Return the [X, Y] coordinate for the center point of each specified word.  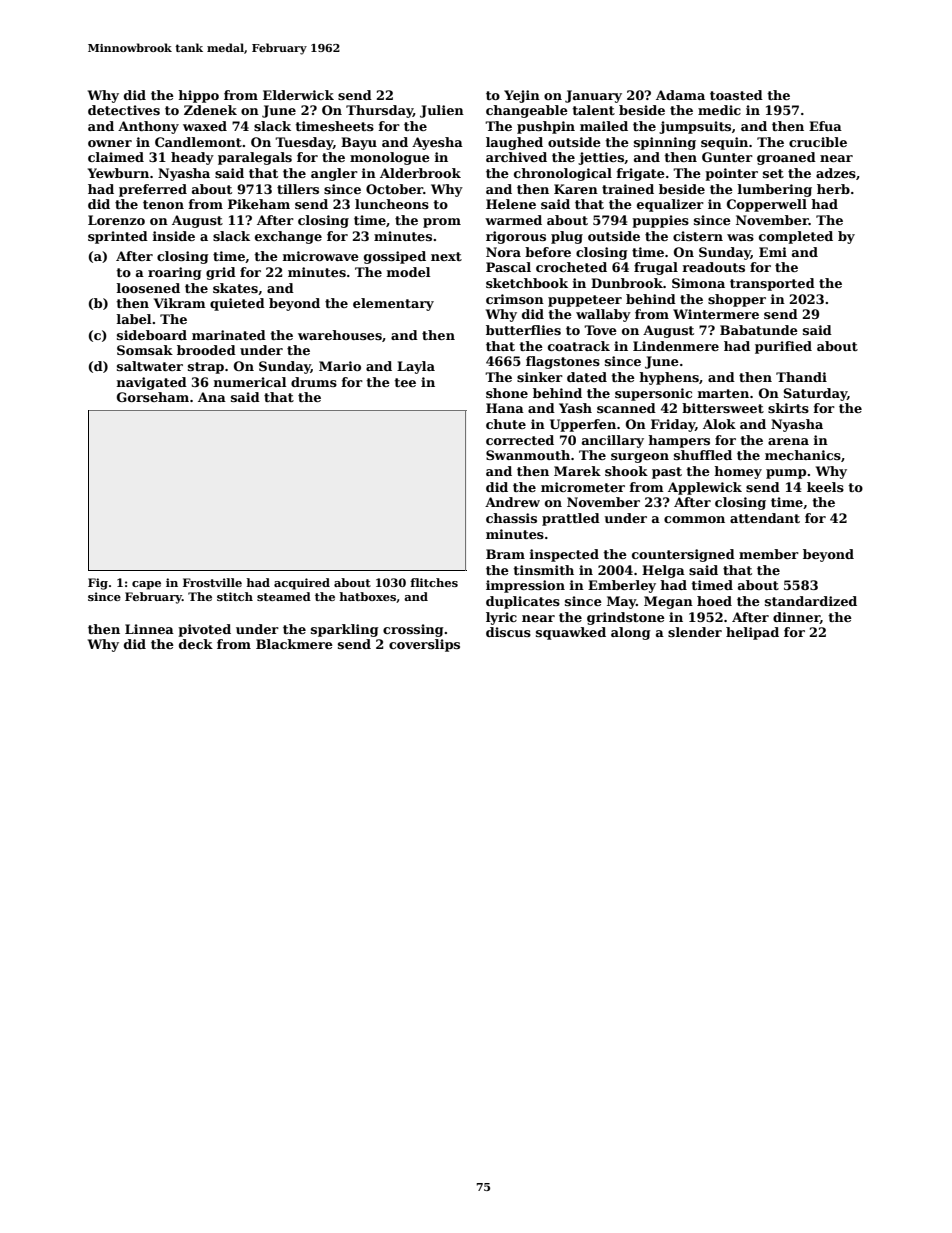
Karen [576, 189]
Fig [98, 584]
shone [507, 393]
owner [110, 143]
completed [796, 237]
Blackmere [294, 644]
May [621, 602]
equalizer [670, 205]
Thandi [801, 377]
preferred [153, 190]
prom [442, 223]
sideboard [152, 335]
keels [825, 487]
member [769, 554]
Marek [577, 471]
